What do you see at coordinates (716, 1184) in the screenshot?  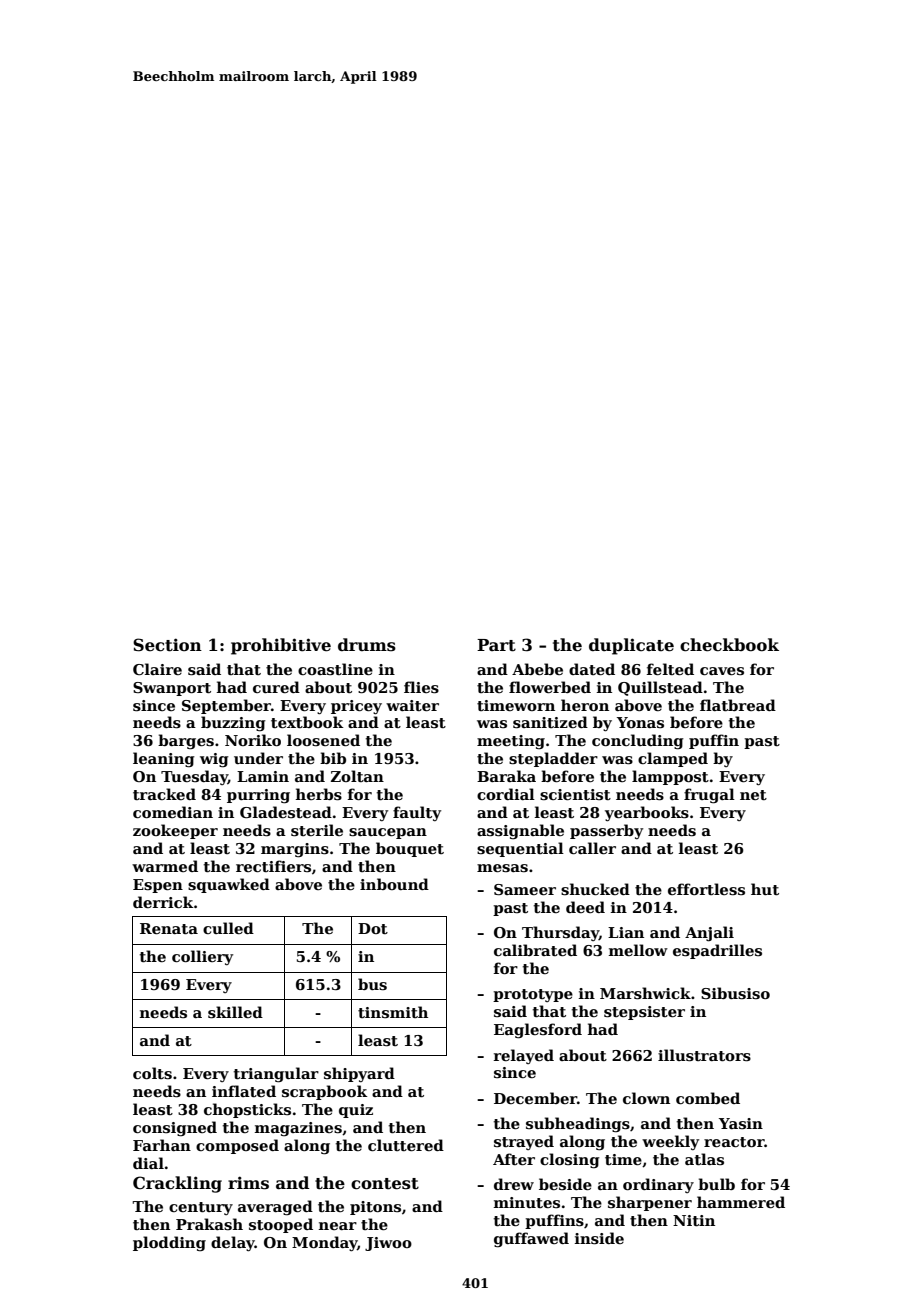 I see `bulb` at bounding box center [716, 1184].
